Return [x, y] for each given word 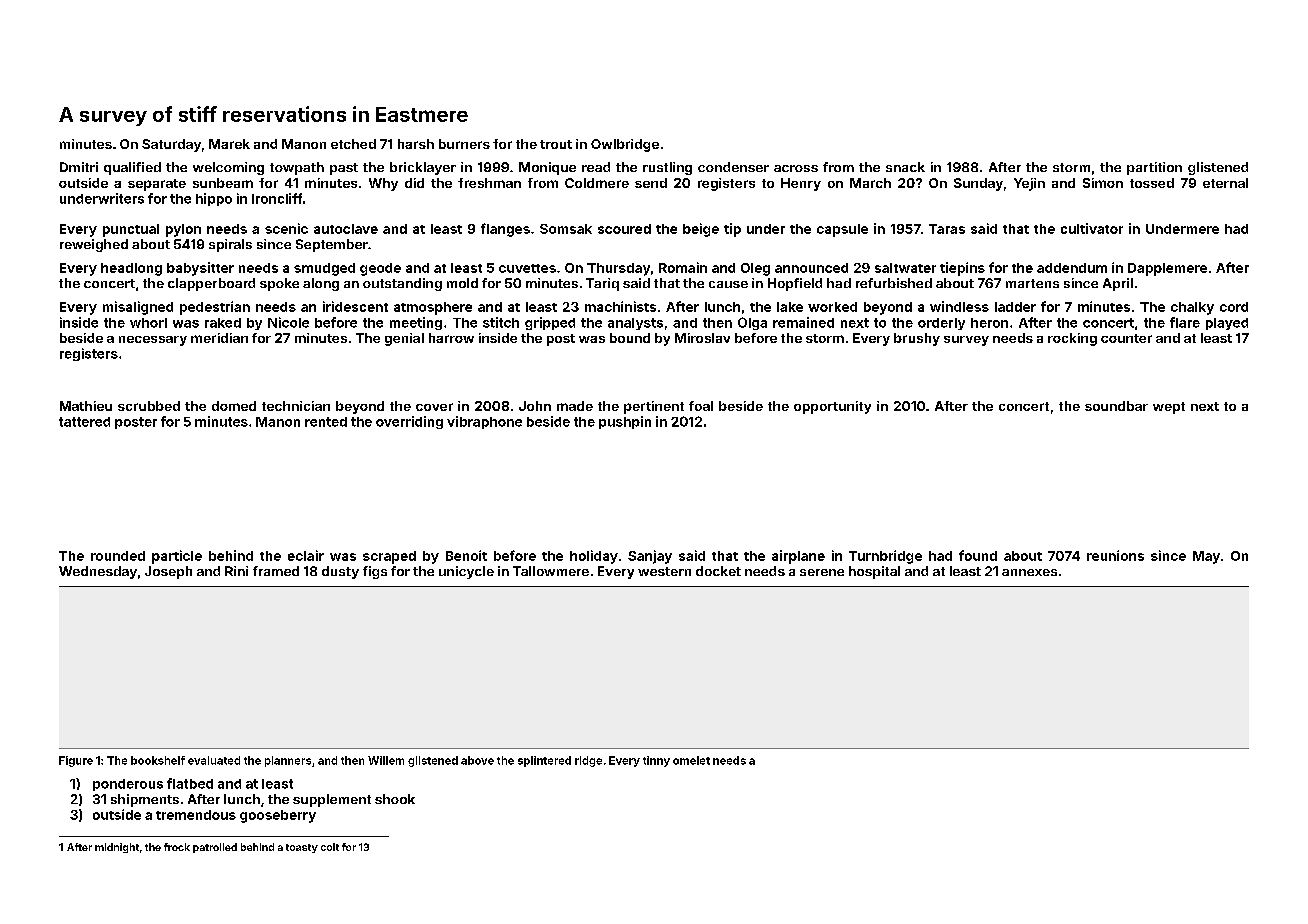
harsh [416, 144]
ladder [1015, 307]
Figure [76, 761]
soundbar [1116, 406]
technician [296, 406]
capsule [842, 230]
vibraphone [484, 422]
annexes [1029, 572]
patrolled [215, 848]
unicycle [466, 572]
